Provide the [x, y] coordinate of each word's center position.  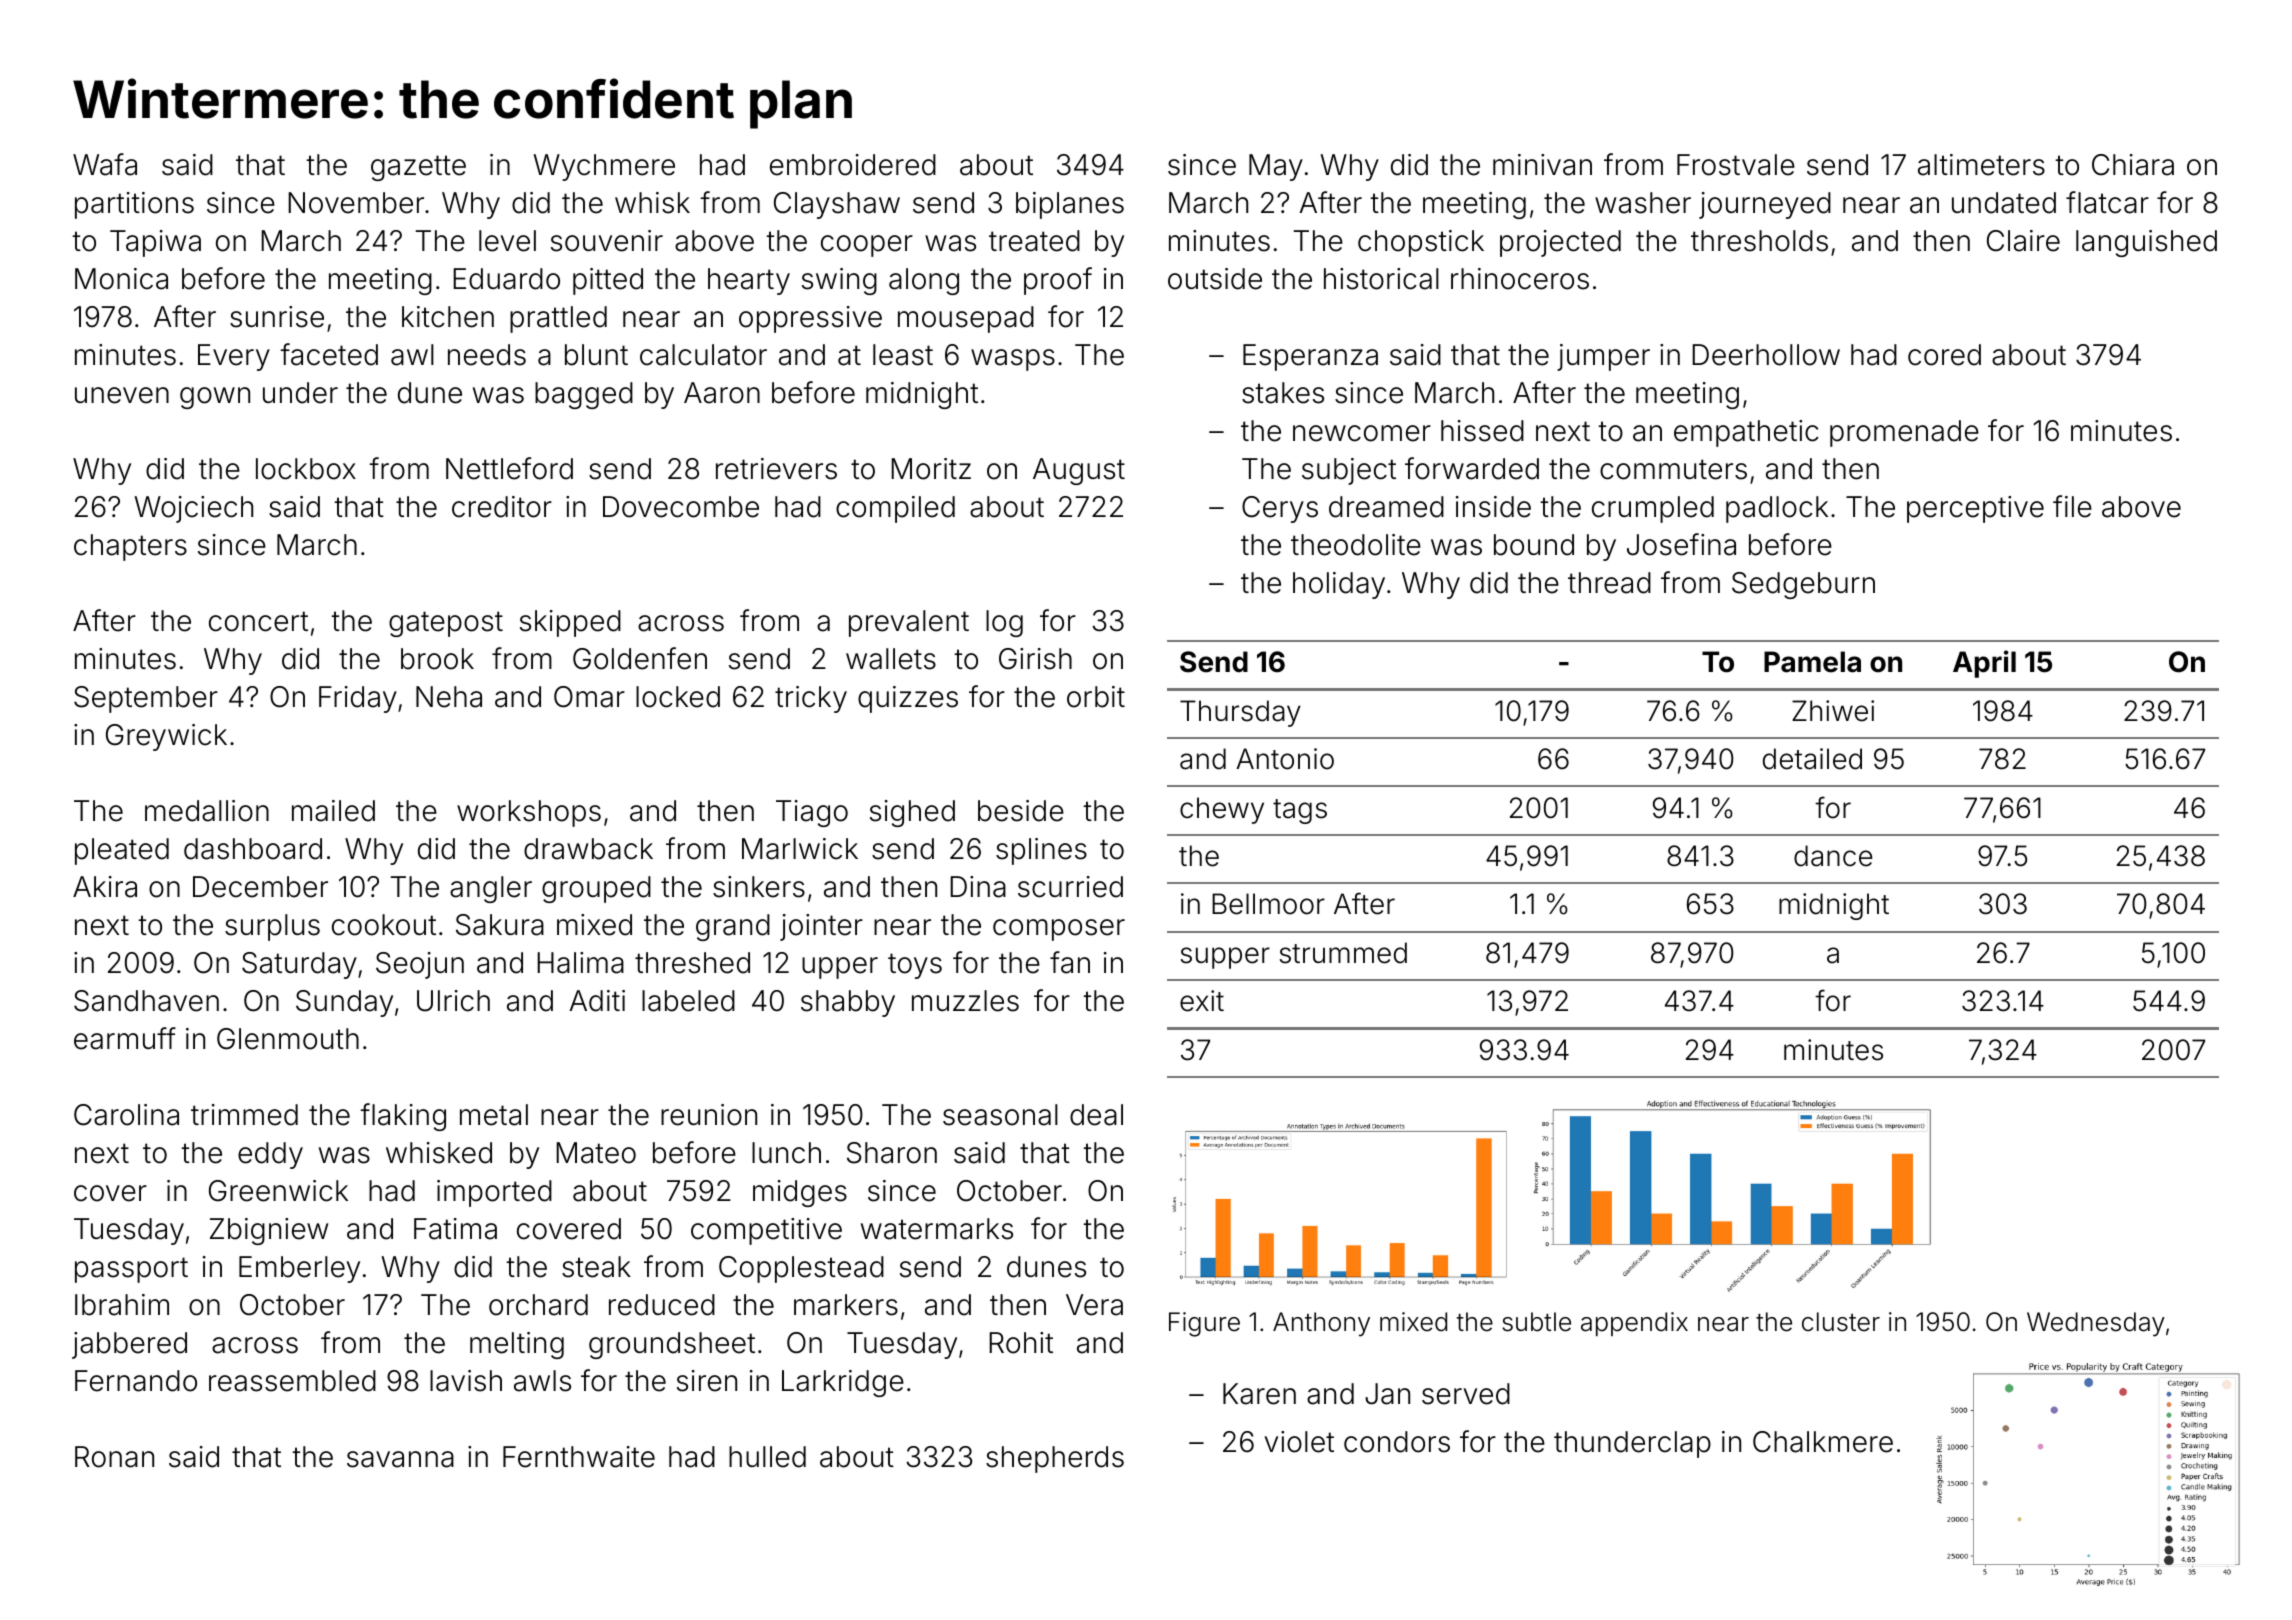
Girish [1035, 659]
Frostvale [1736, 165]
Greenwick [278, 1191]
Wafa [105, 164]
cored [1944, 355]
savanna [400, 1459]
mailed [333, 811]
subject [1349, 471]
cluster [1841, 1322]
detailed [1812, 759]
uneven [122, 395]
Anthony [1321, 1324]
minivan [1542, 165]
